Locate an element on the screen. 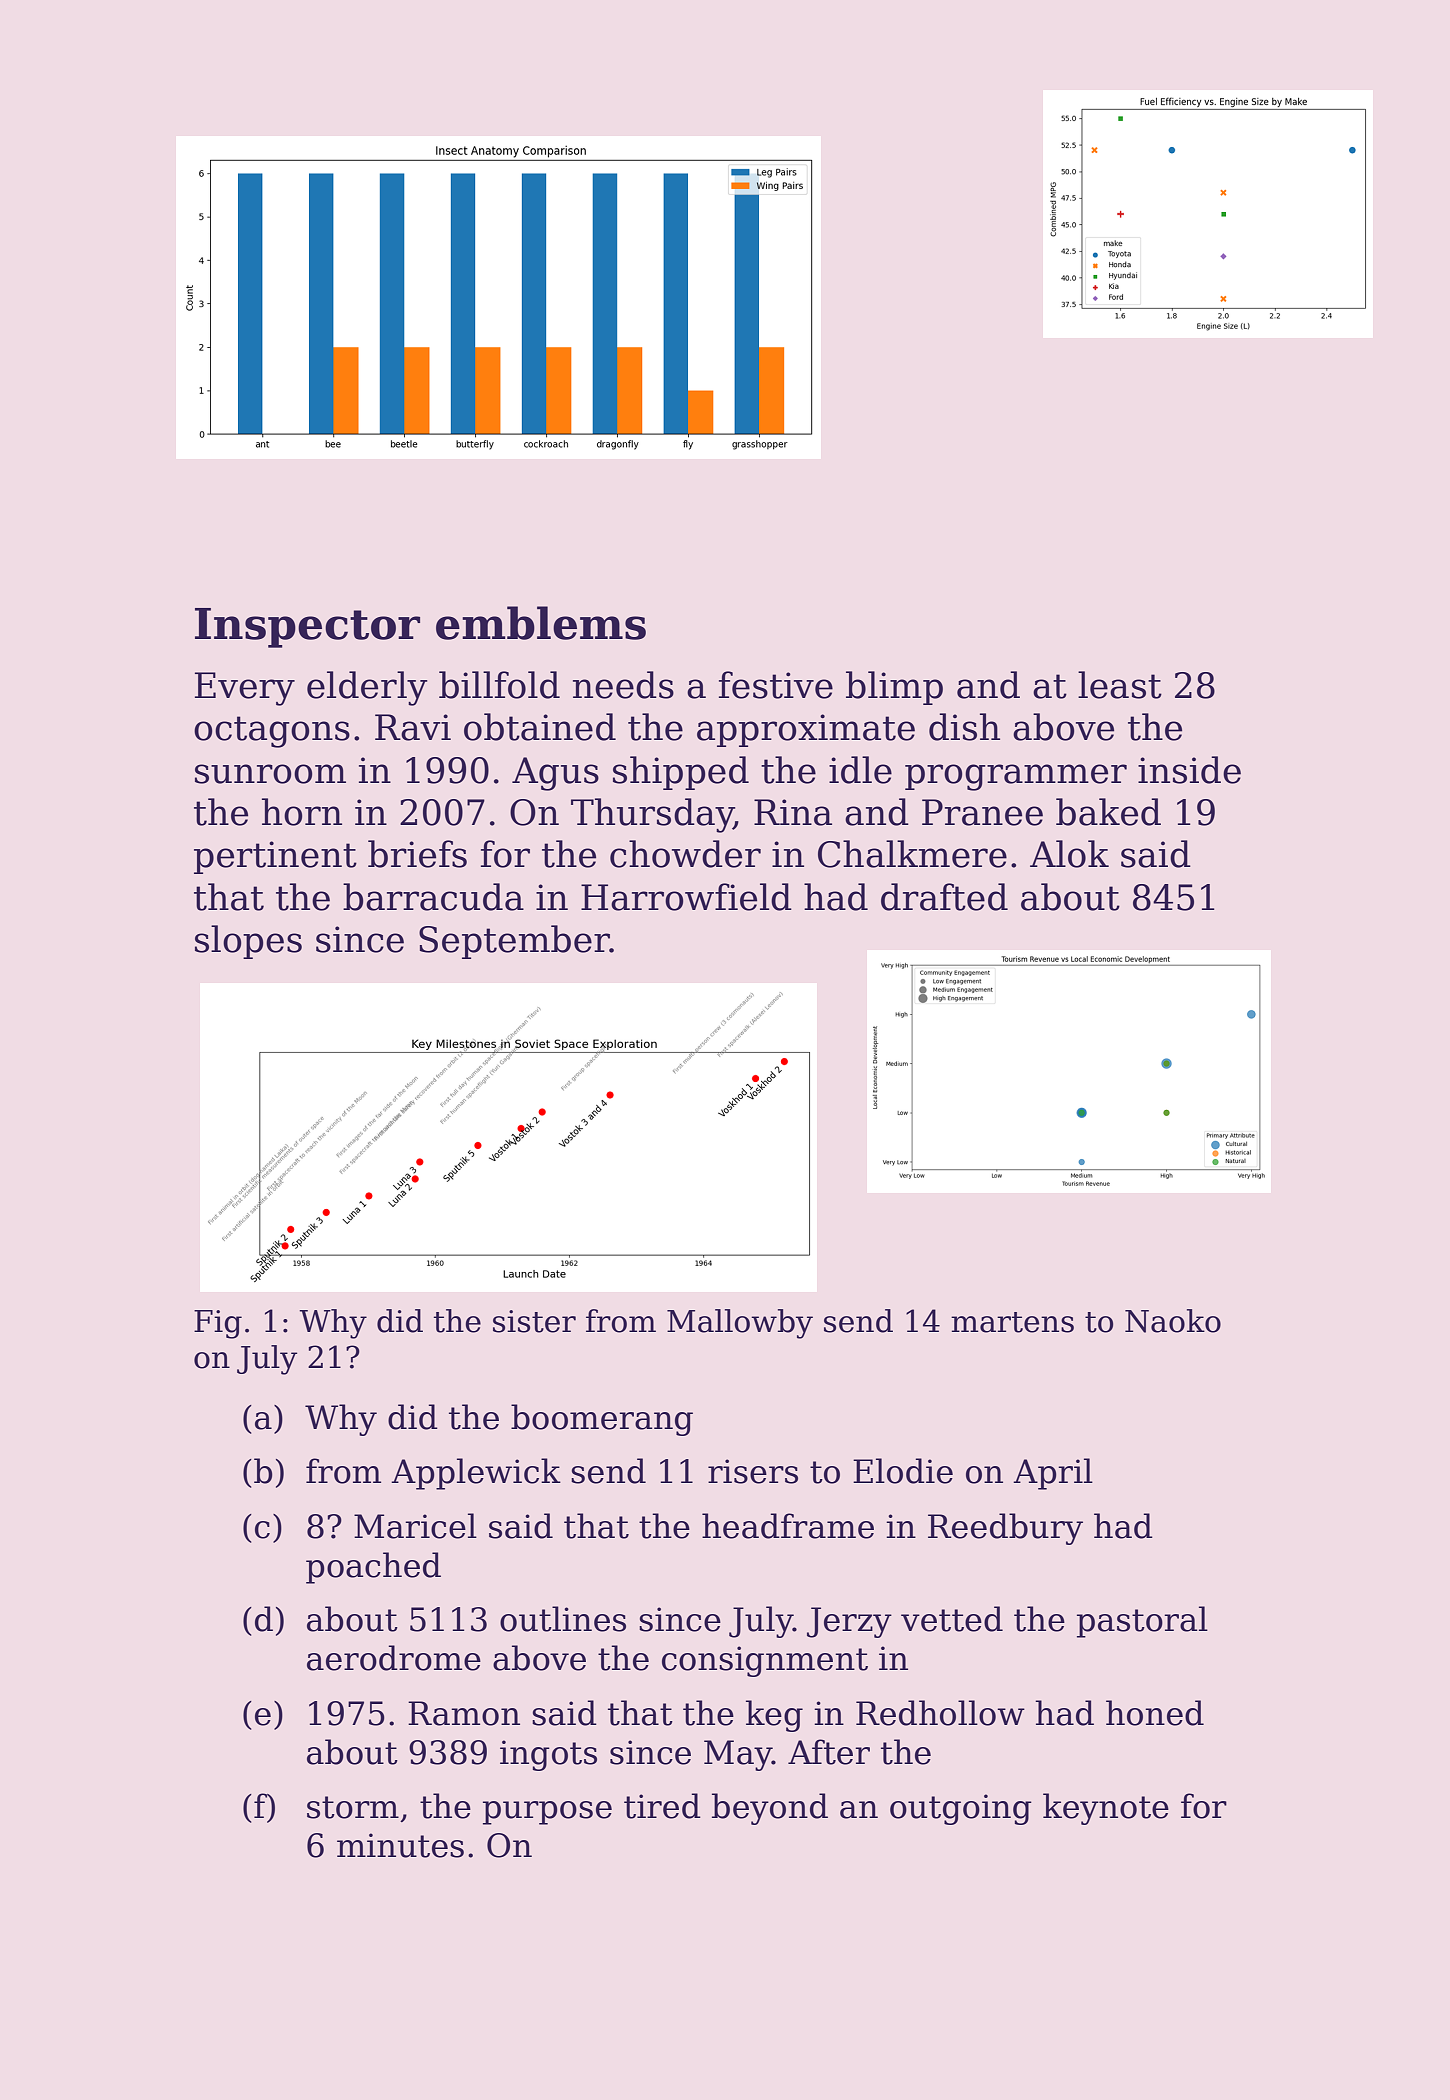  outgoing is located at coordinates (961, 1809).
